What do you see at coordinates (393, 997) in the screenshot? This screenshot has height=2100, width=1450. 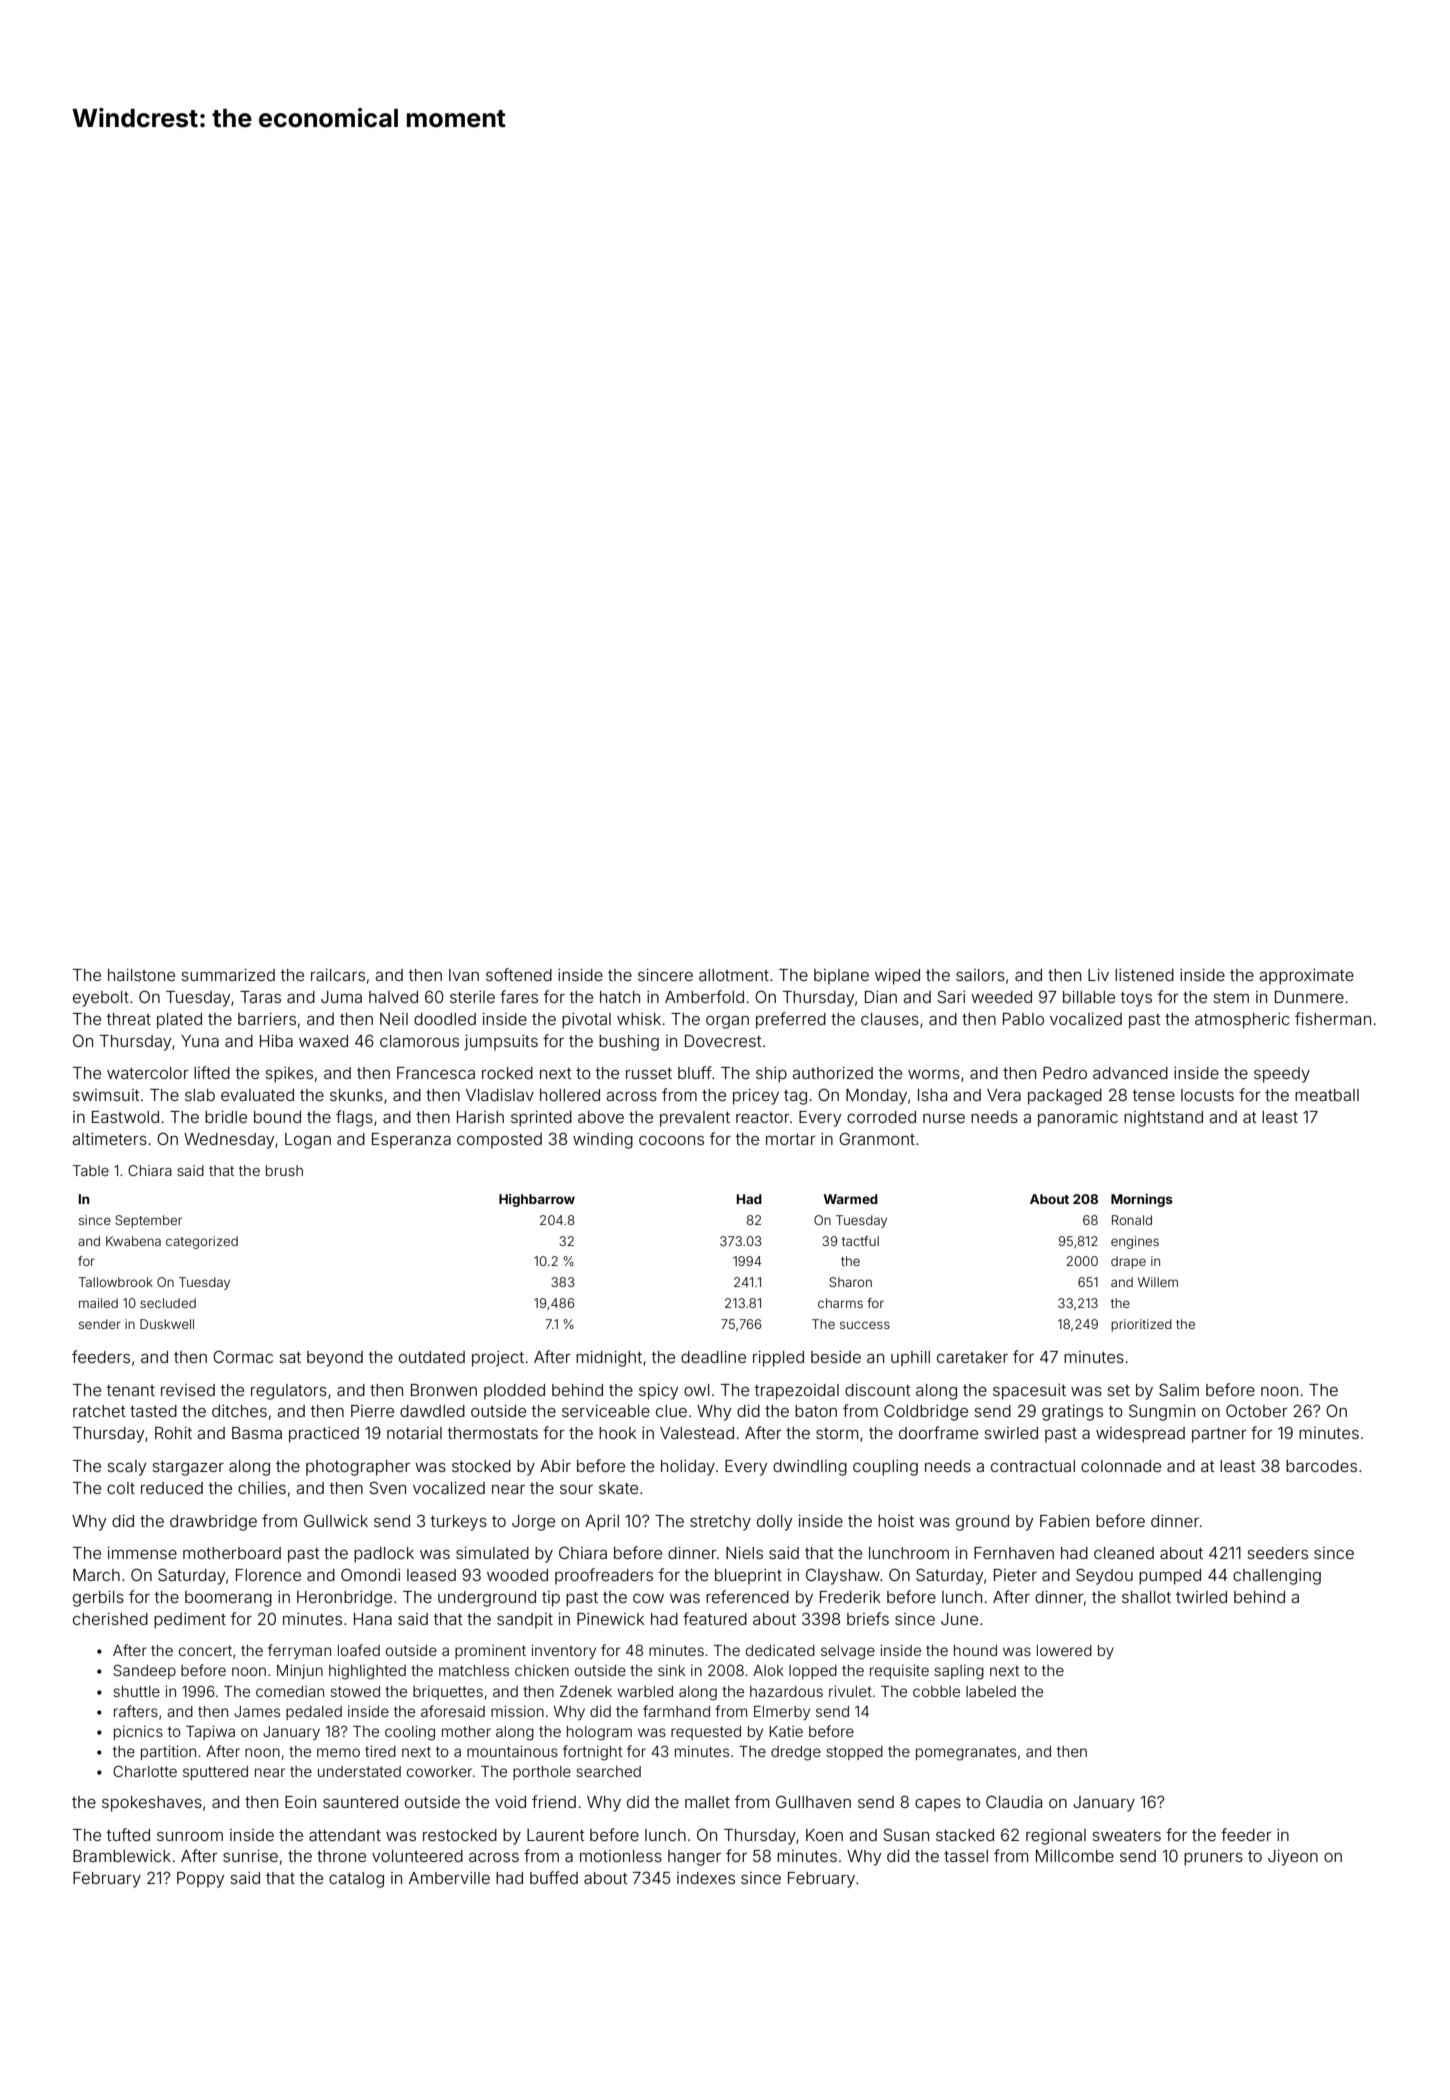 I see `halved` at bounding box center [393, 997].
